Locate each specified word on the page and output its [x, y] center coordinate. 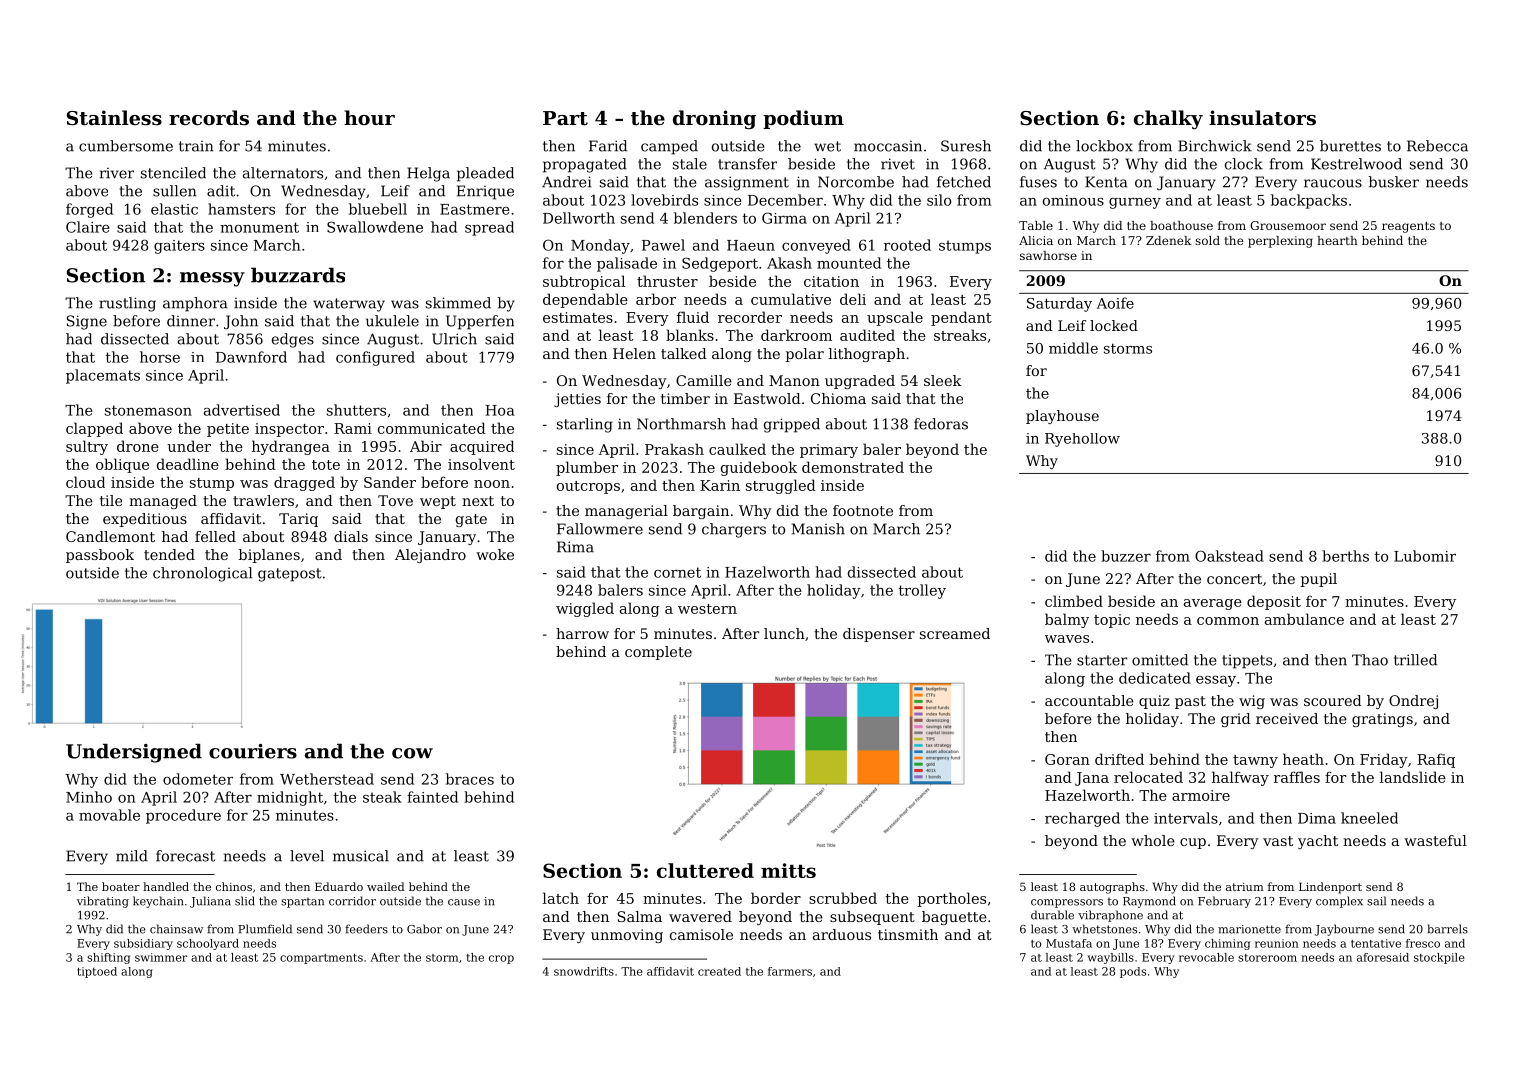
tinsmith [908, 934]
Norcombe [856, 182]
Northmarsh [681, 424]
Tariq [298, 520]
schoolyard [208, 944]
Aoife [1115, 303]
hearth [1337, 240]
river [117, 173]
